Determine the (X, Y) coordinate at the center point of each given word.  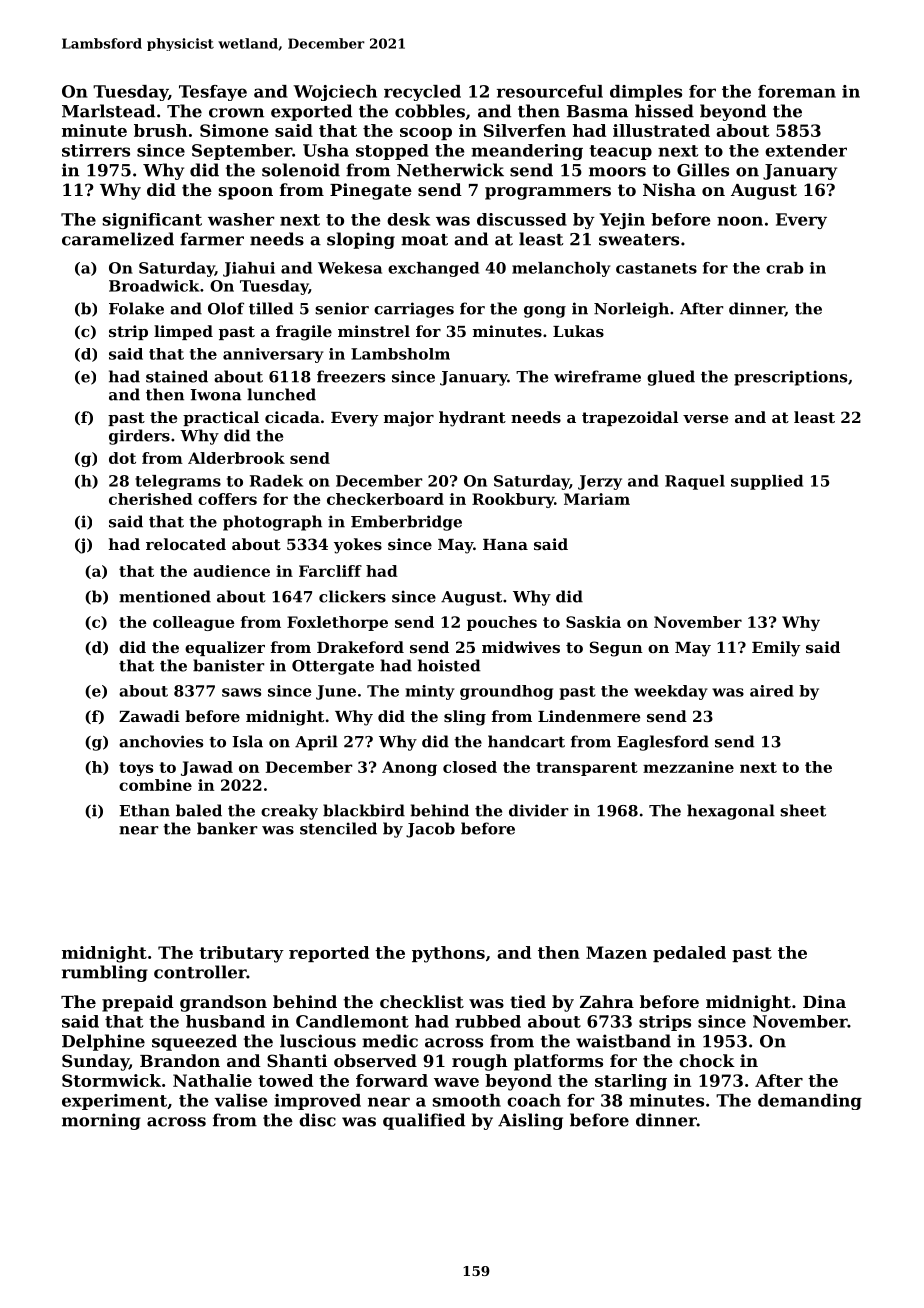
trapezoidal (630, 418)
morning (101, 1121)
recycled (422, 93)
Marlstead (108, 111)
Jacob (430, 830)
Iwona (215, 395)
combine (155, 785)
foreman (797, 91)
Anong (409, 768)
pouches (502, 623)
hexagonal (731, 812)
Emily (776, 649)
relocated (186, 544)
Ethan (144, 810)
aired (772, 691)
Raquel (695, 482)
